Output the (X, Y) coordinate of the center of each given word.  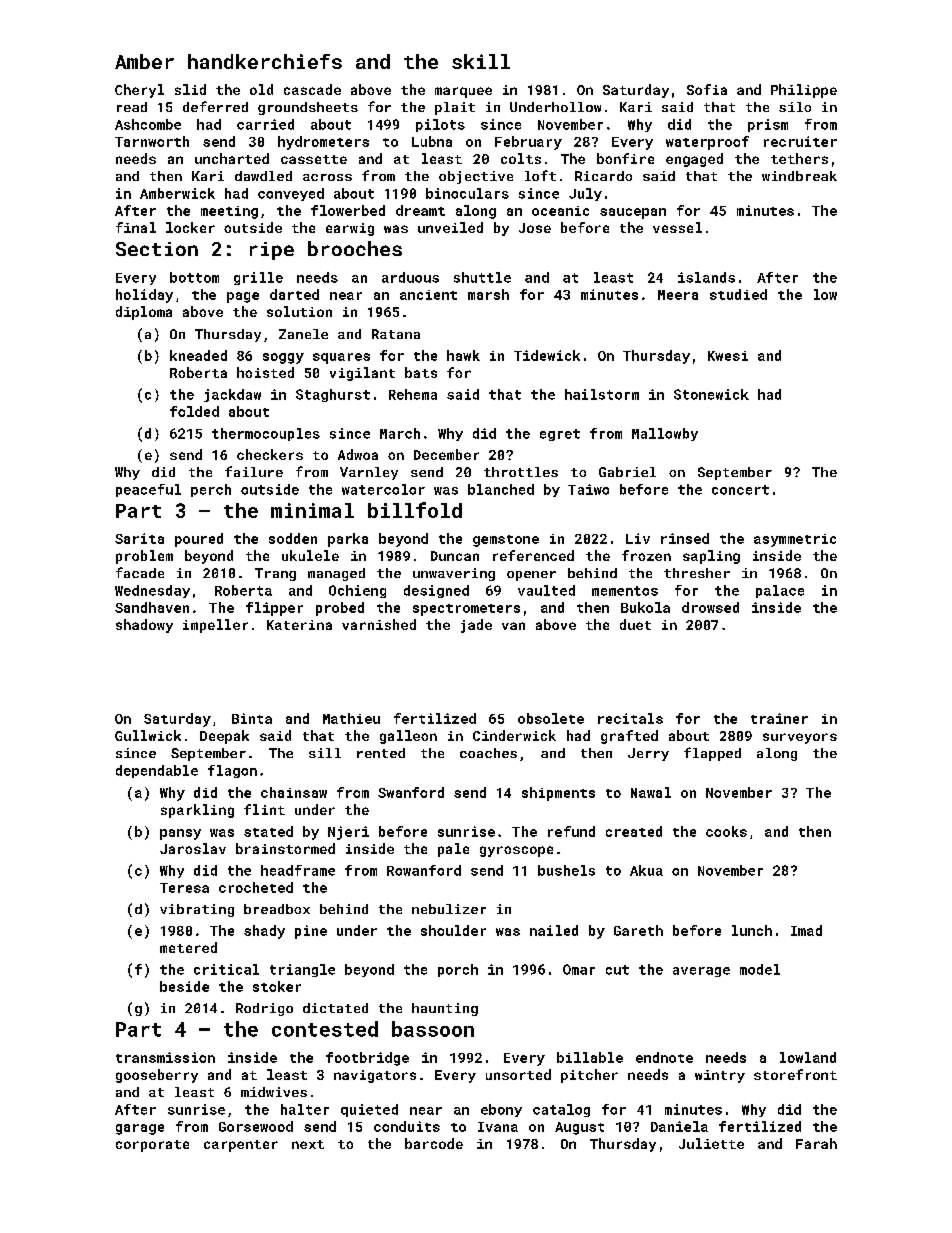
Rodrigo (264, 1009)
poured (199, 540)
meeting (229, 212)
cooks (726, 831)
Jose (535, 228)
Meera (678, 295)
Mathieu (351, 718)
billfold (415, 510)
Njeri (348, 833)
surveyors (800, 738)
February (528, 143)
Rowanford (424, 870)
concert (740, 490)
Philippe (804, 91)
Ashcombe (148, 124)
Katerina (299, 625)
